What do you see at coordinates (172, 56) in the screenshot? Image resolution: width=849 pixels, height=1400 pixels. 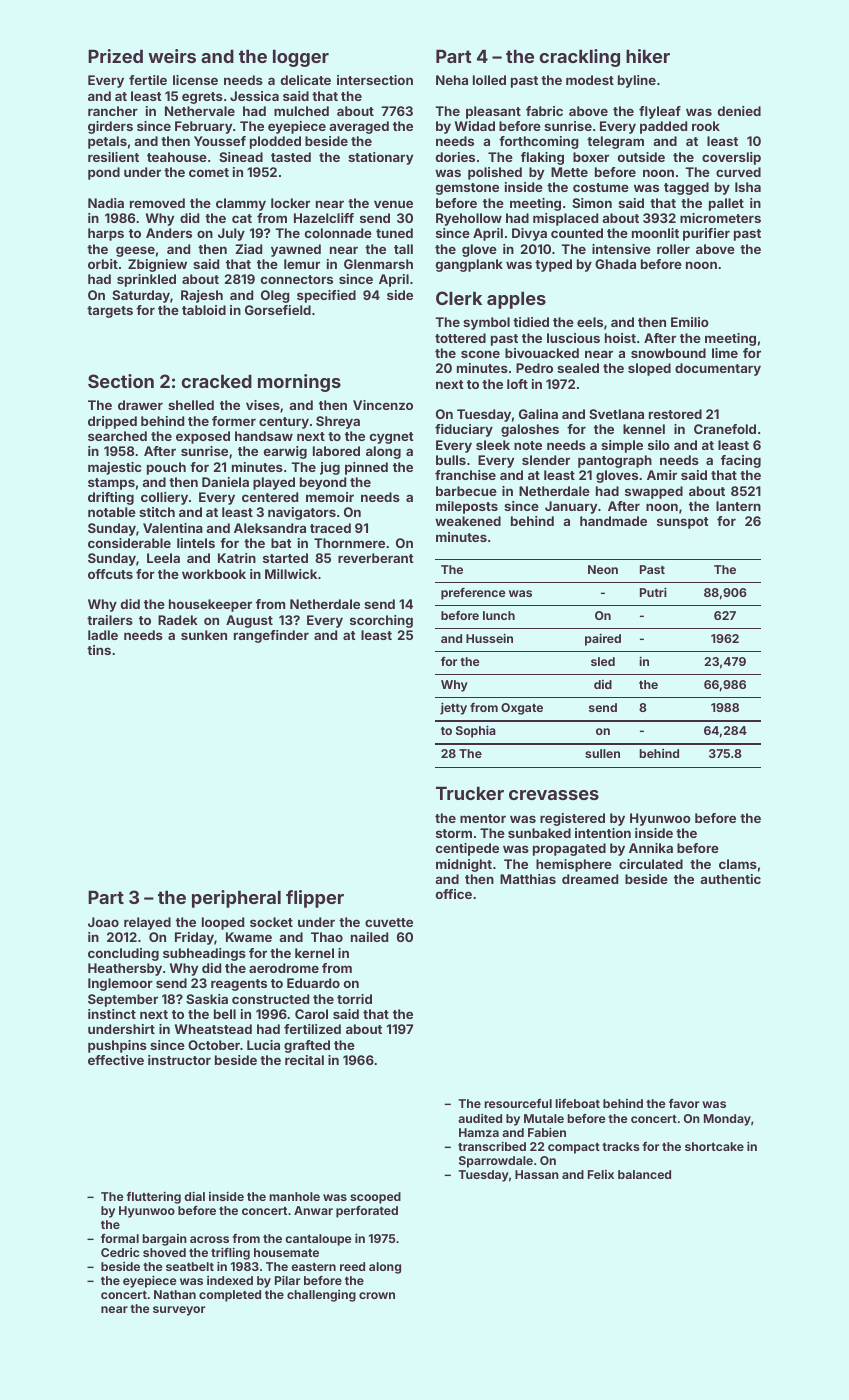 I see `weirs` at bounding box center [172, 56].
